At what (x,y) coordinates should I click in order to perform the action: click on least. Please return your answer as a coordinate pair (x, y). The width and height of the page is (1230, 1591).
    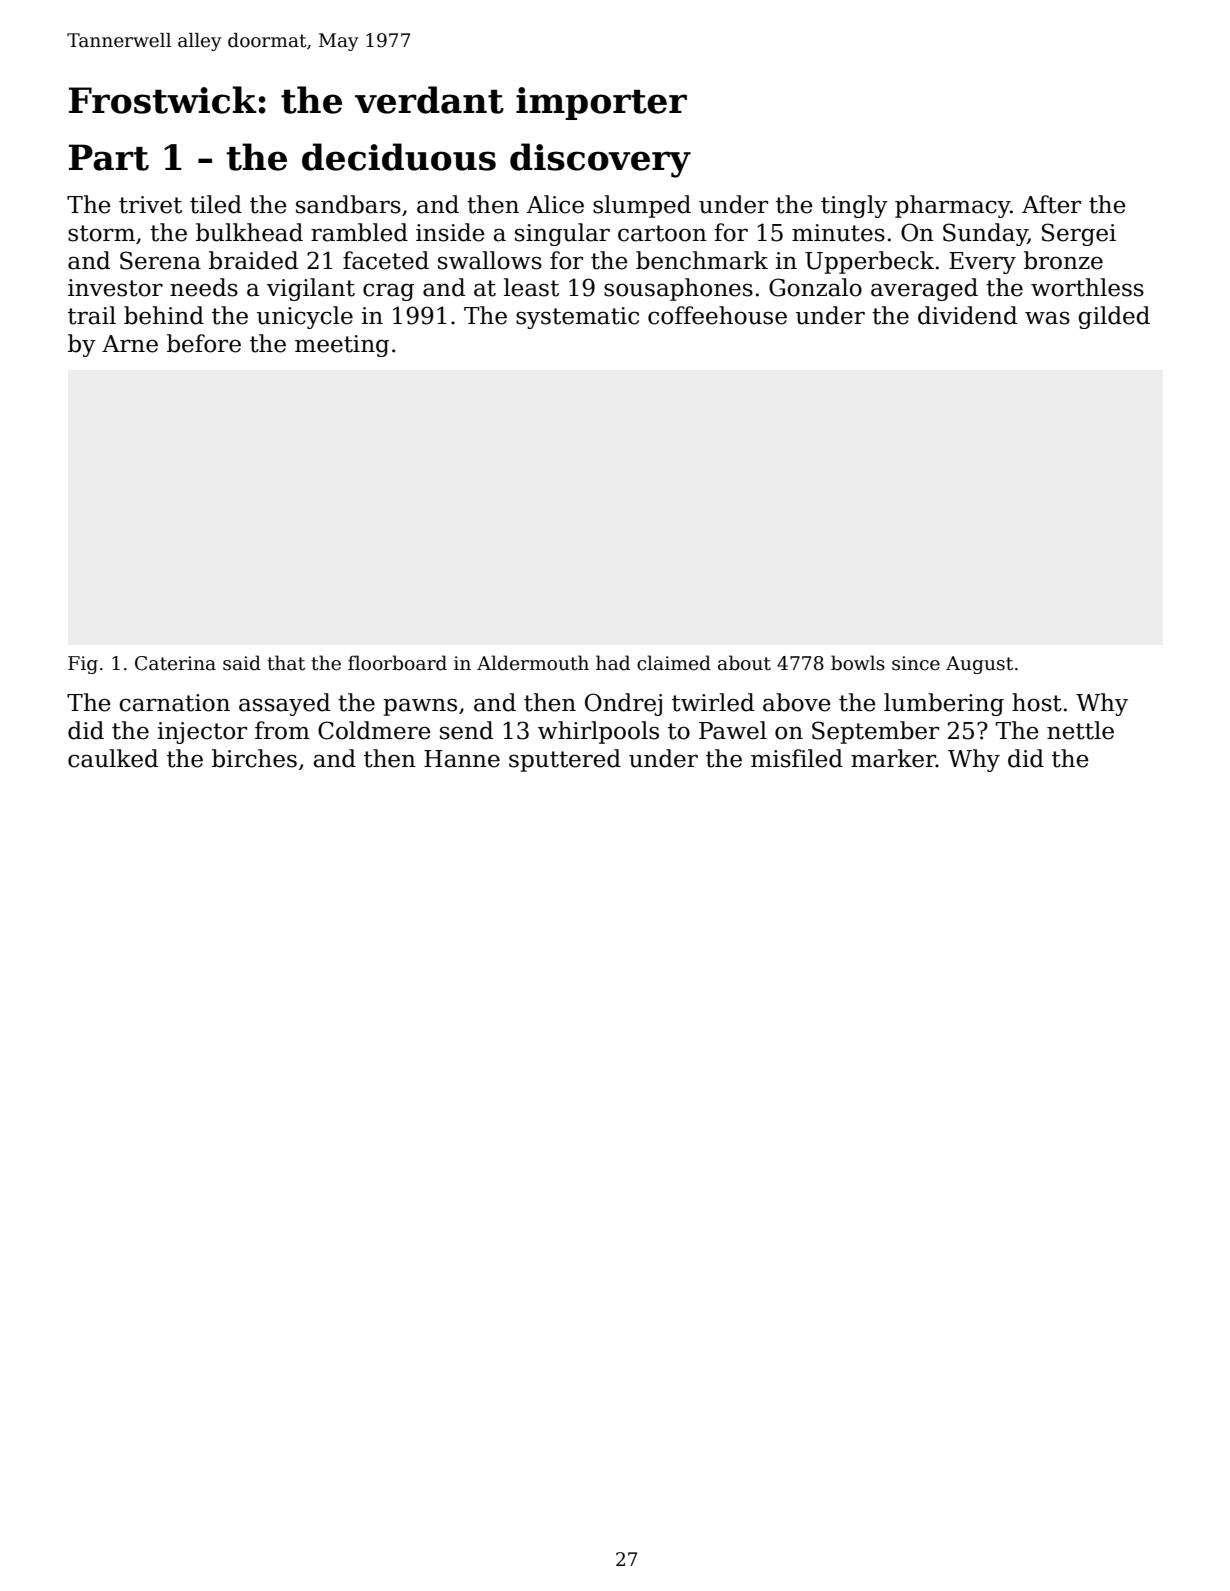
    Looking at the image, I should click on (531, 287).
